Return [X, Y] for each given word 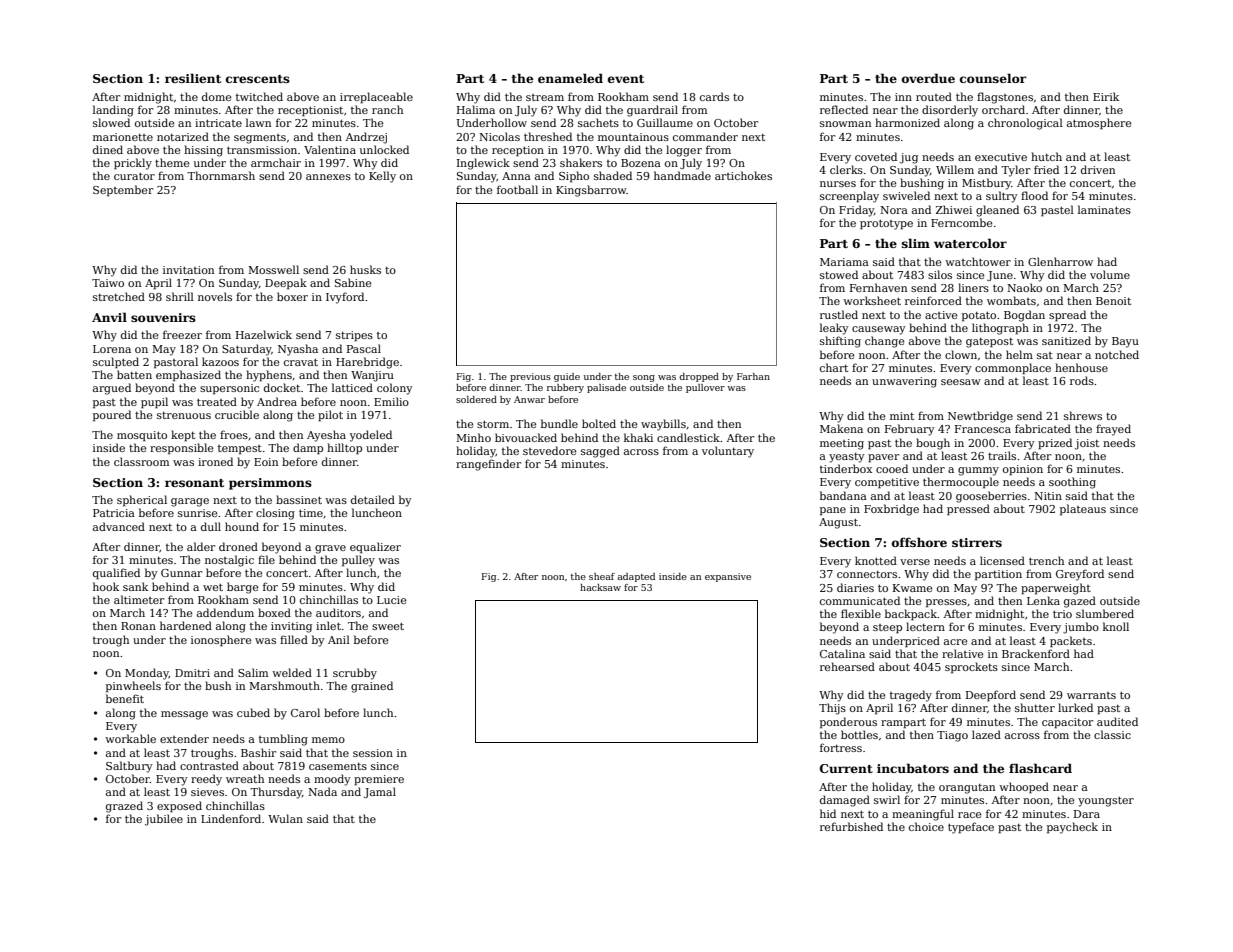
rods [1082, 380]
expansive [728, 577]
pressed [968, 510]
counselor [993, 78]
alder [201, 546]
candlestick [688, 437]
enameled [570, 78]
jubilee [164, 820]
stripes [354, 336]
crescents [258, 79]
